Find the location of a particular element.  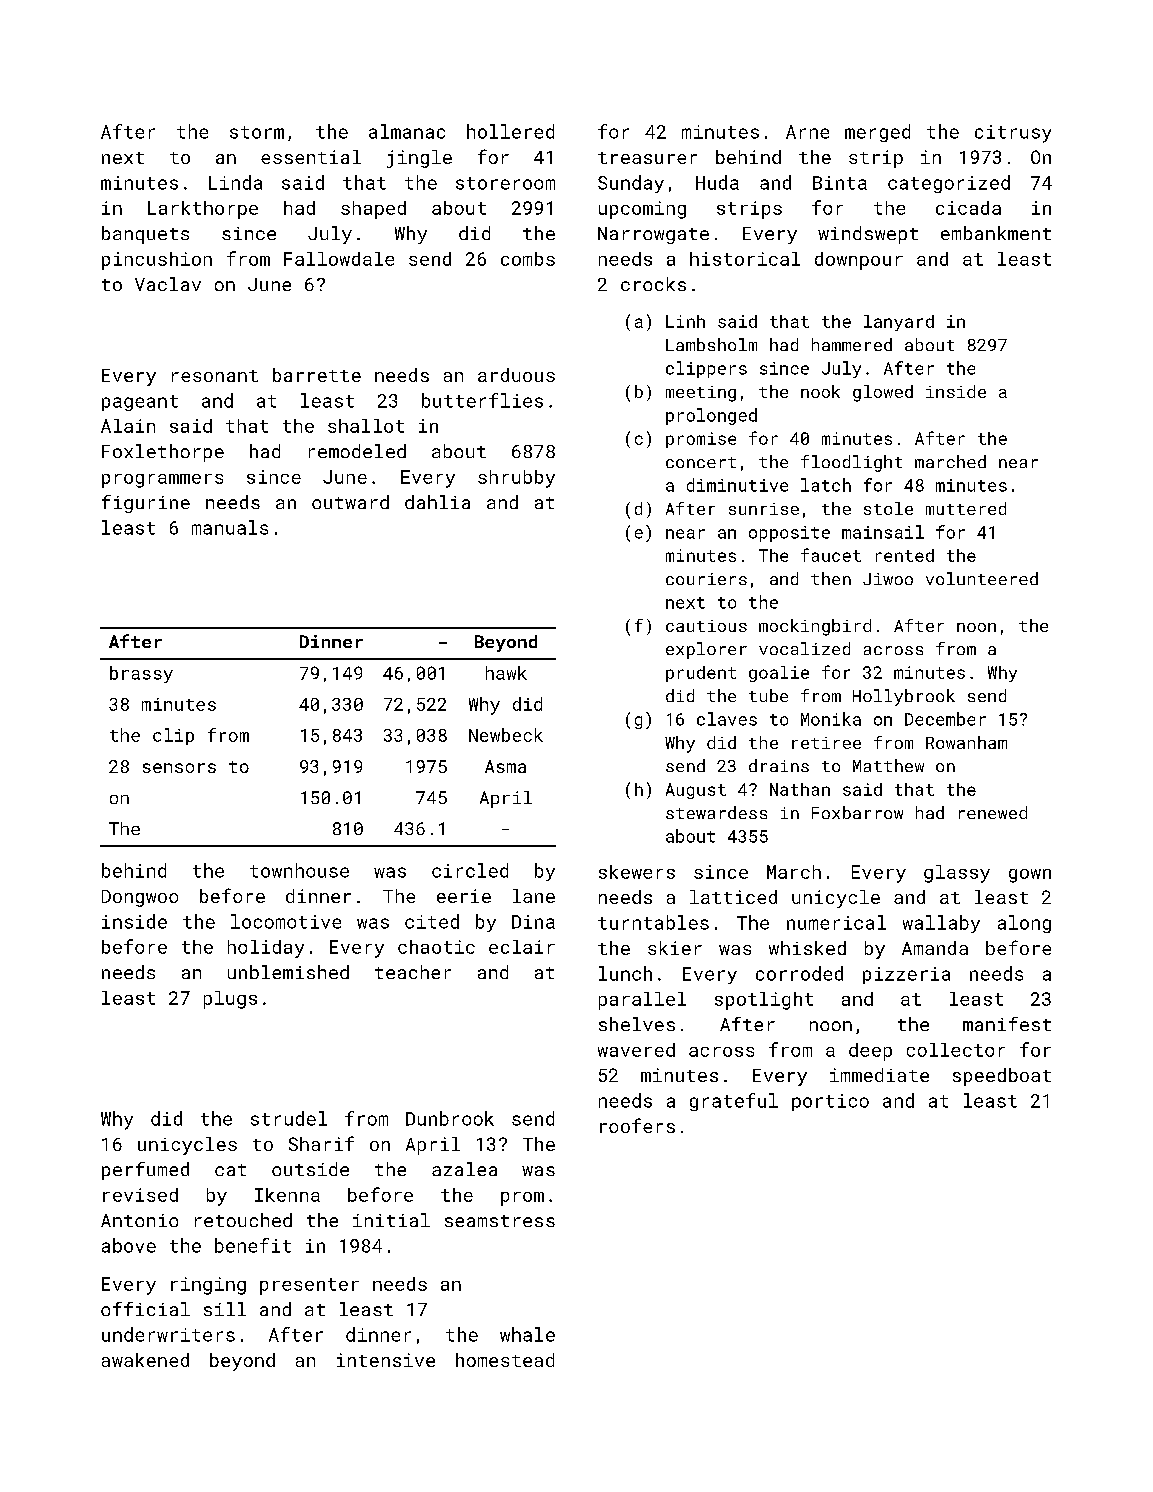

glassy is located at coordinates (957, 874).
